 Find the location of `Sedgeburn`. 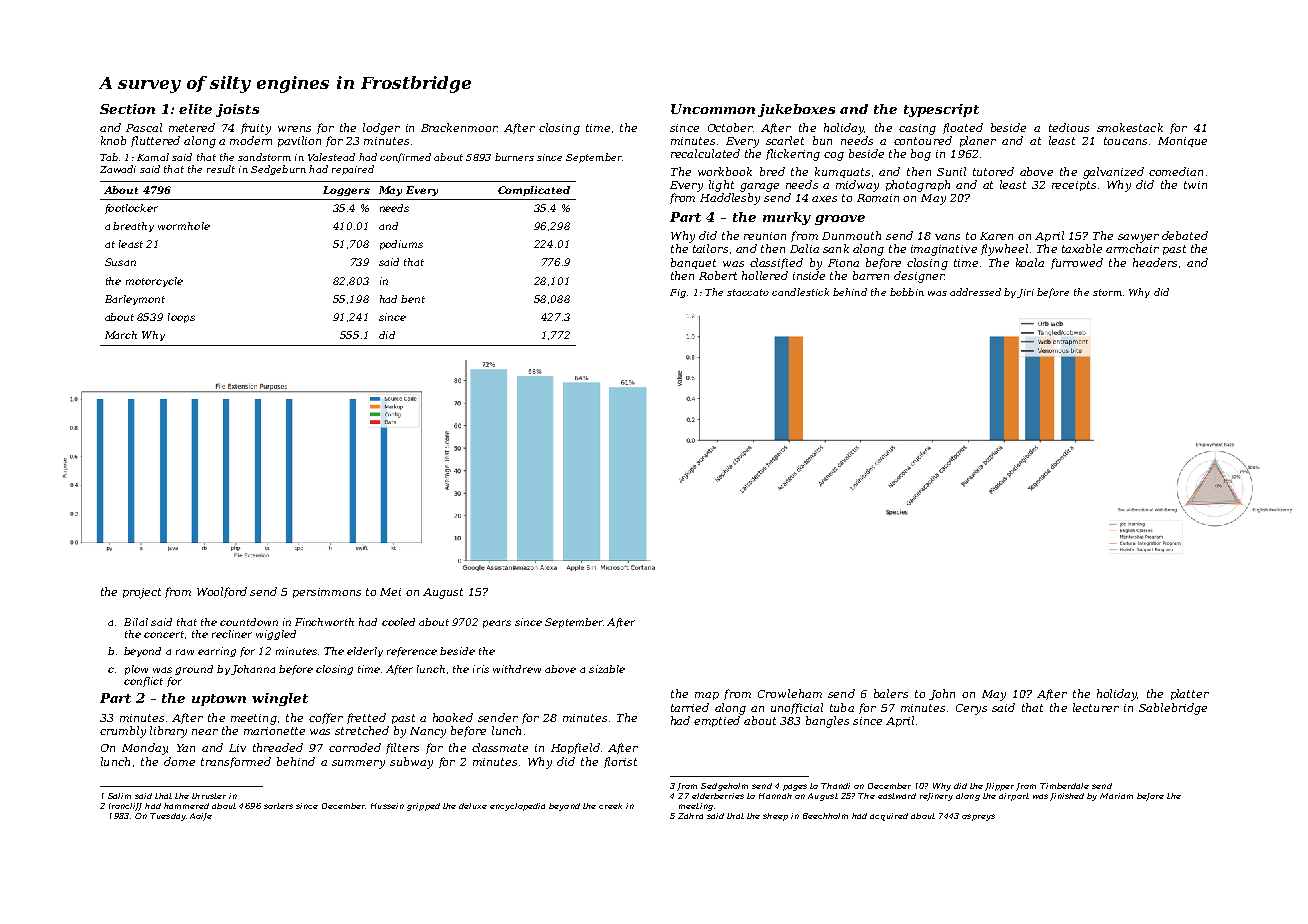

Sedgeburn is located at coordinates (278, 170).
